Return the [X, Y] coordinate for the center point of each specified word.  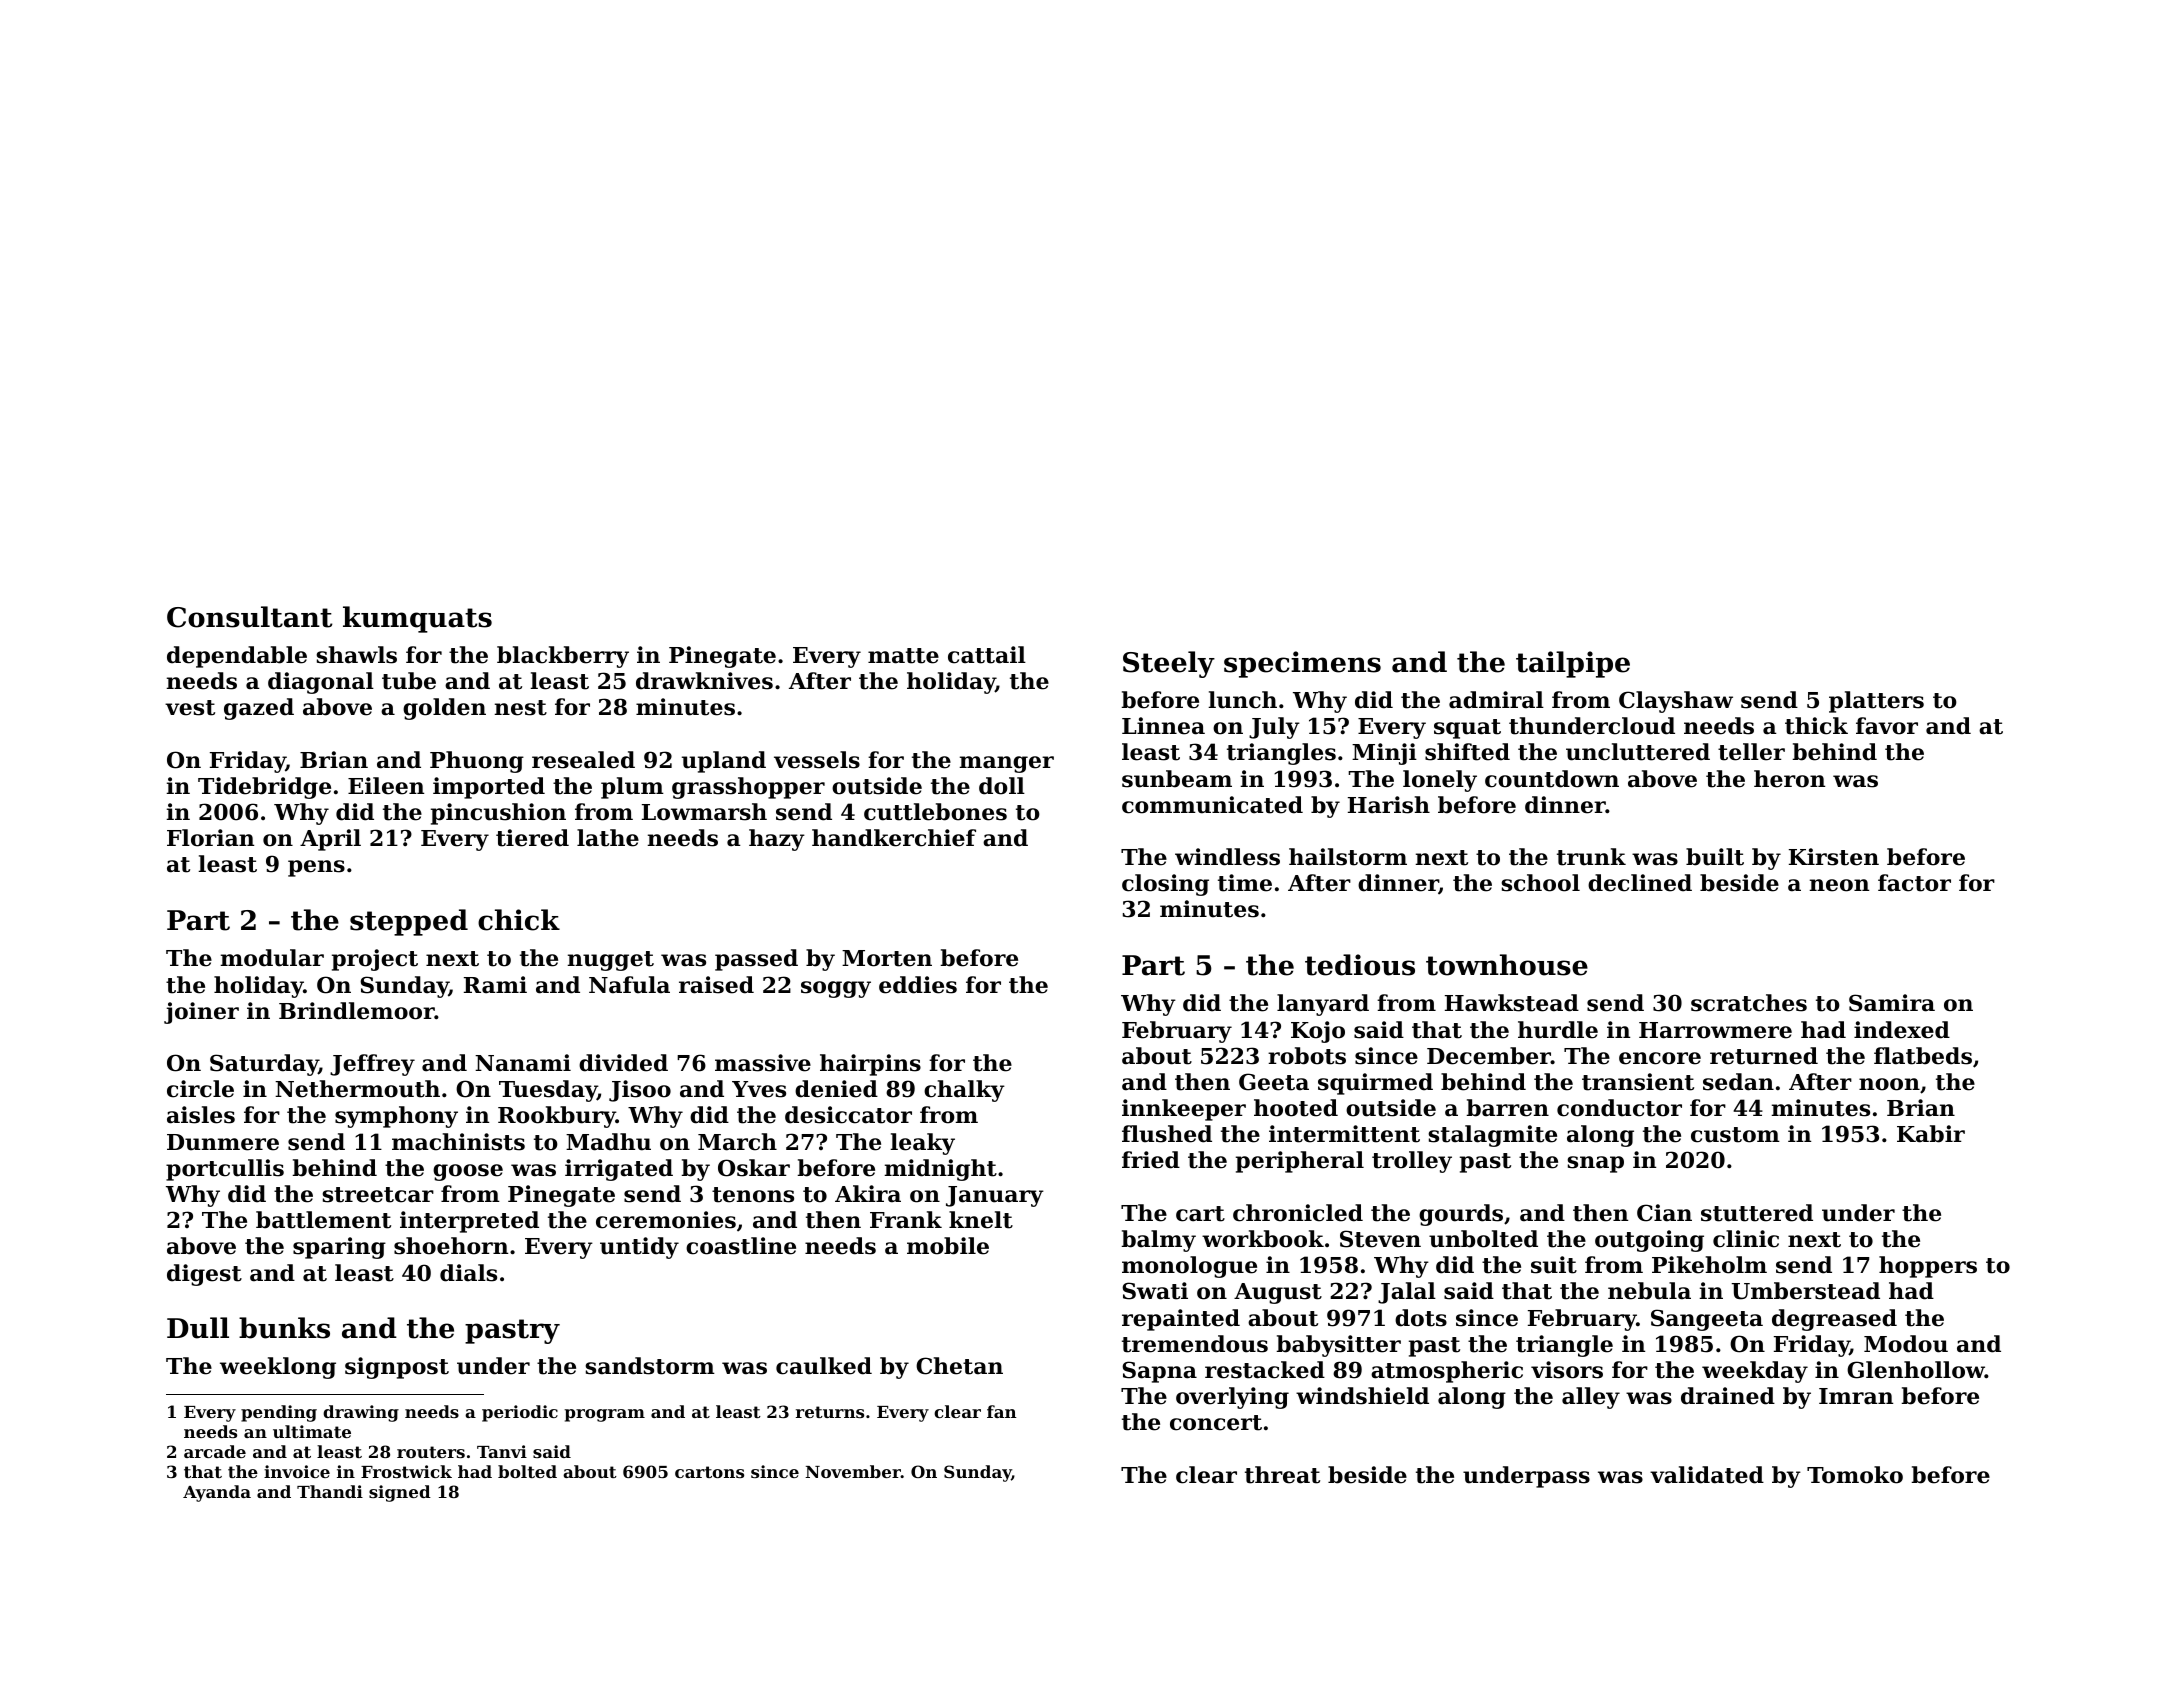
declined [1640, 883]
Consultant [249, 617]
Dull [198, 1328]
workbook [1263, 1239]
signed [400, 1493]
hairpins [870, 1065]
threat [1282, 1475]
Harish [1389, 805]
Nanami [523, 1063]
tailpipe [1573, 664]
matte [903, 656]
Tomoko [1855, 1475]
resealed [583, 760]
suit [1554, 1265]
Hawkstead [1512, 1003]
